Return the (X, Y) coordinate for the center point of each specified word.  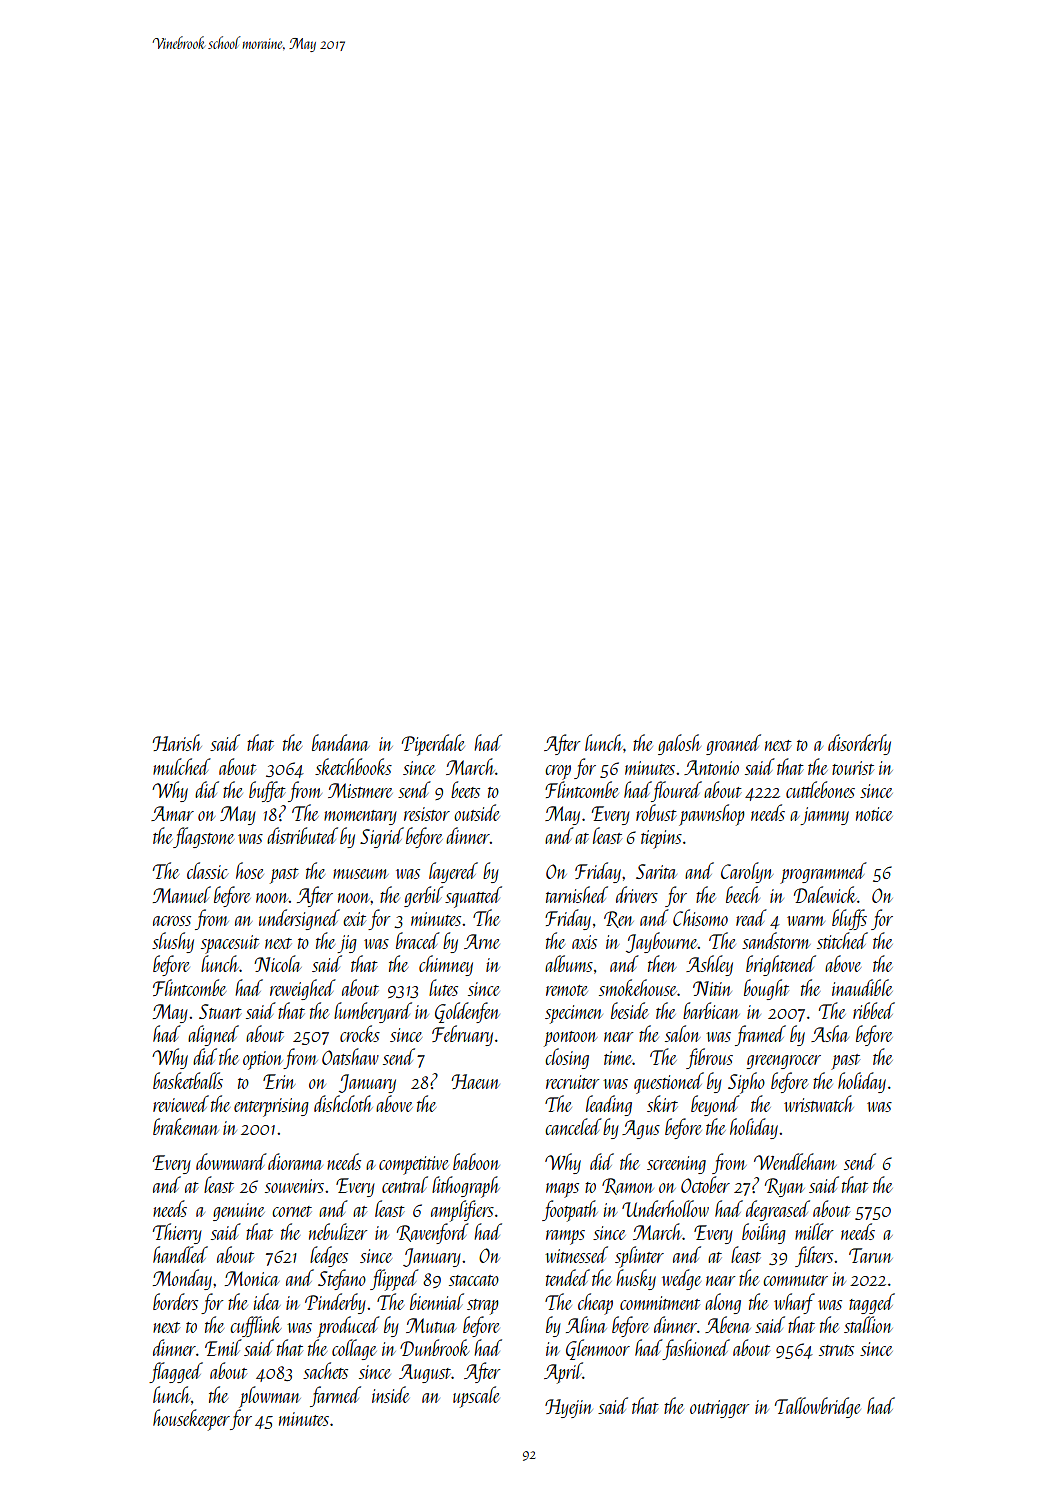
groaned (733, 744)
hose (250, 870)
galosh (679, 744)
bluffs (849, 919)
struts (836, 1350)
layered (453, 872)
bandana (341, 742)
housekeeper (191, 1420)
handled (180, 1254)
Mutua (431, 1325)
